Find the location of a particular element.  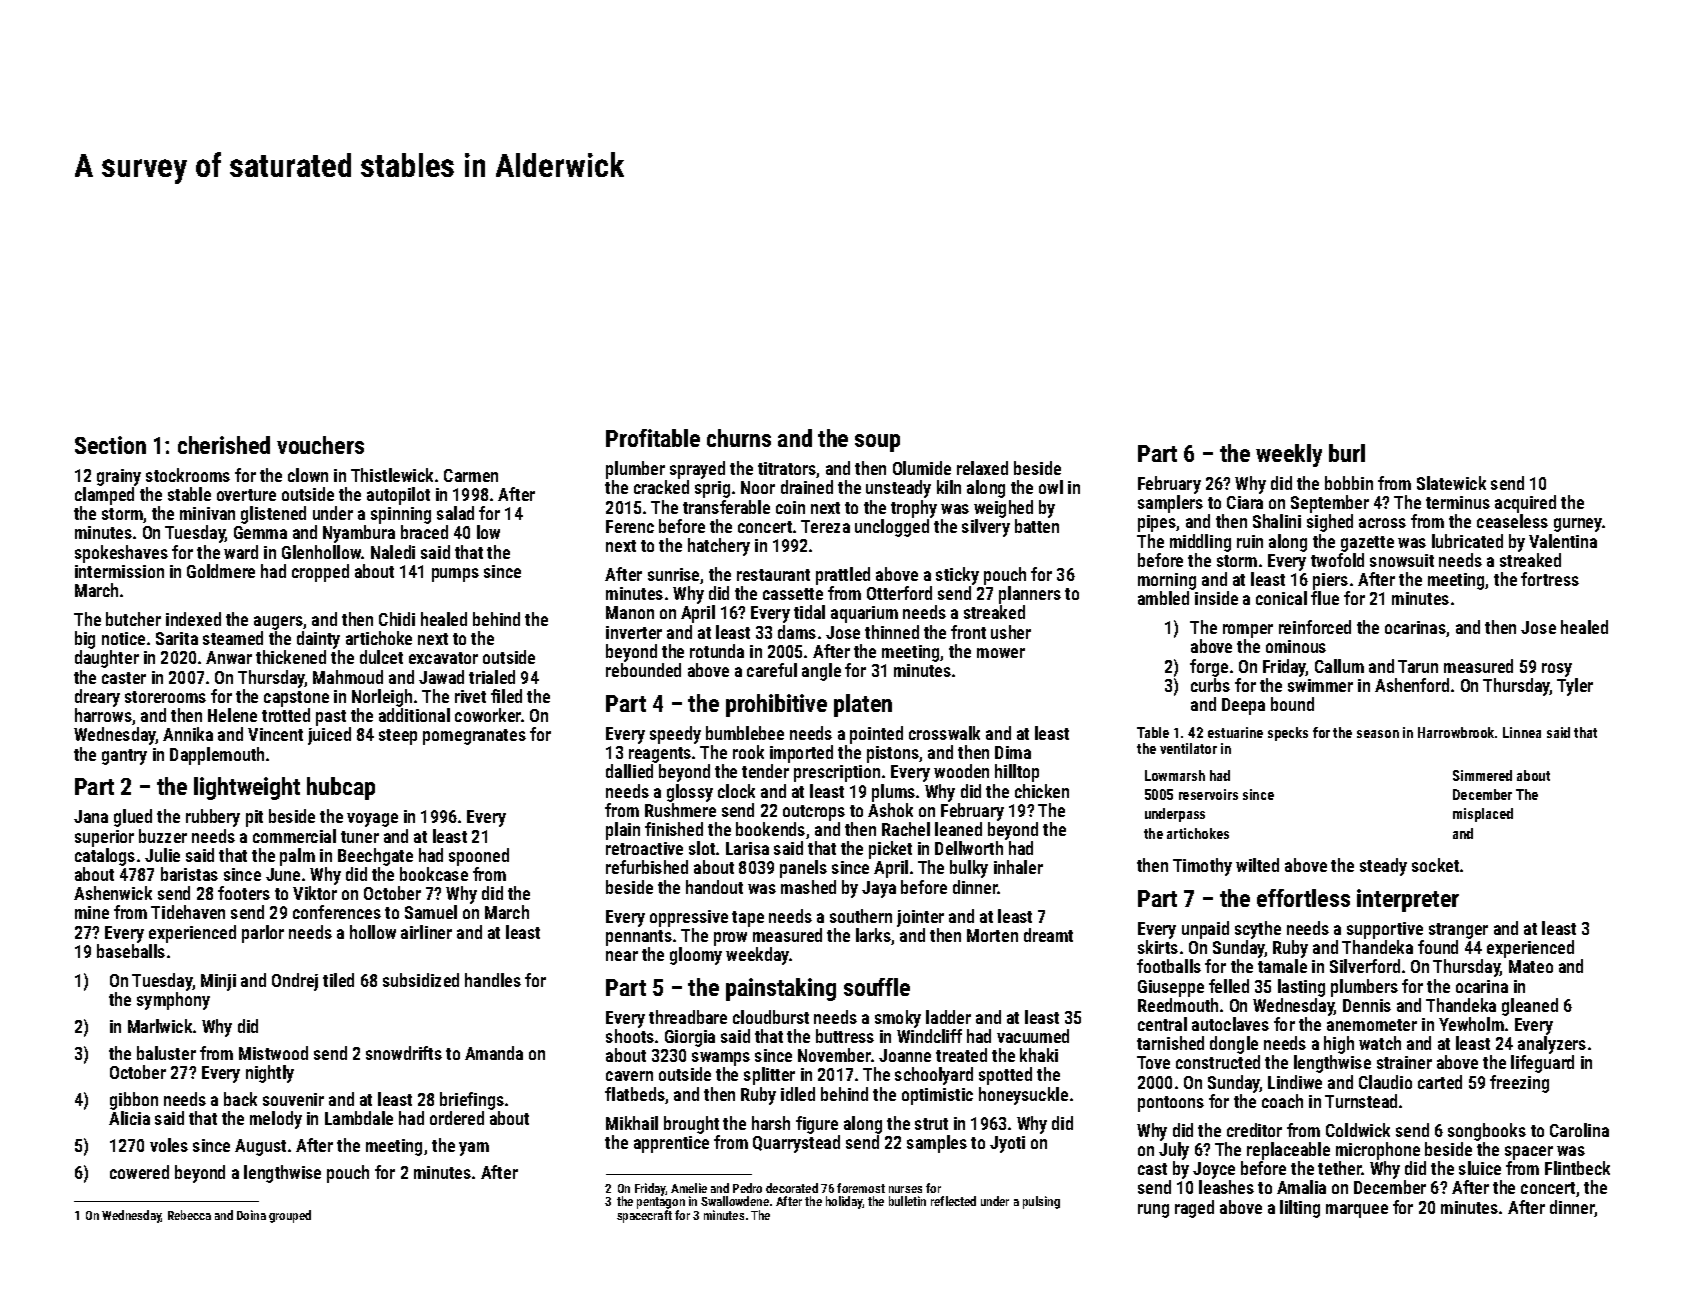

voyage is located at coordinates (372, 820).
